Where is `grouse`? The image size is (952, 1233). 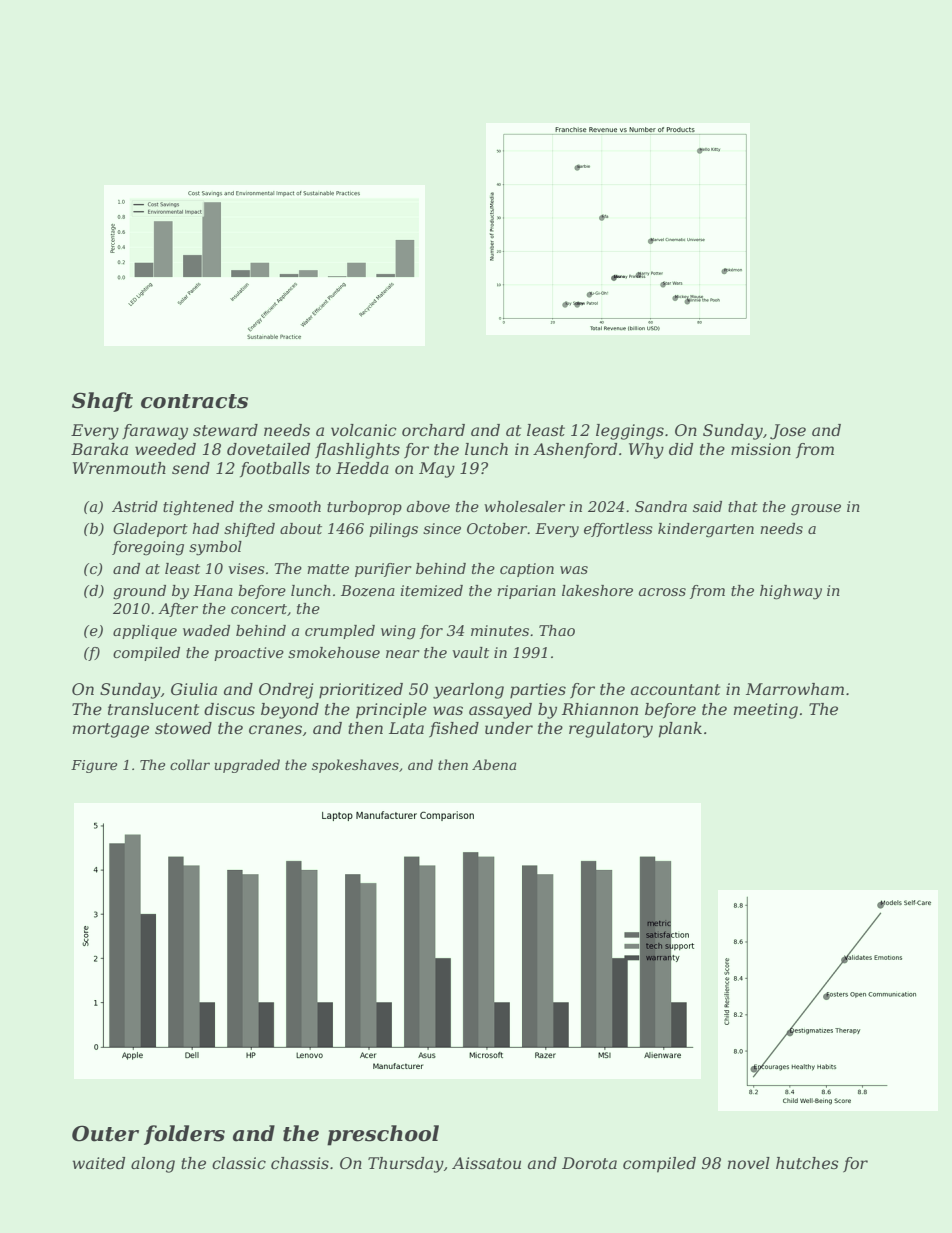 grouse is located at coordinates (816, 510).
